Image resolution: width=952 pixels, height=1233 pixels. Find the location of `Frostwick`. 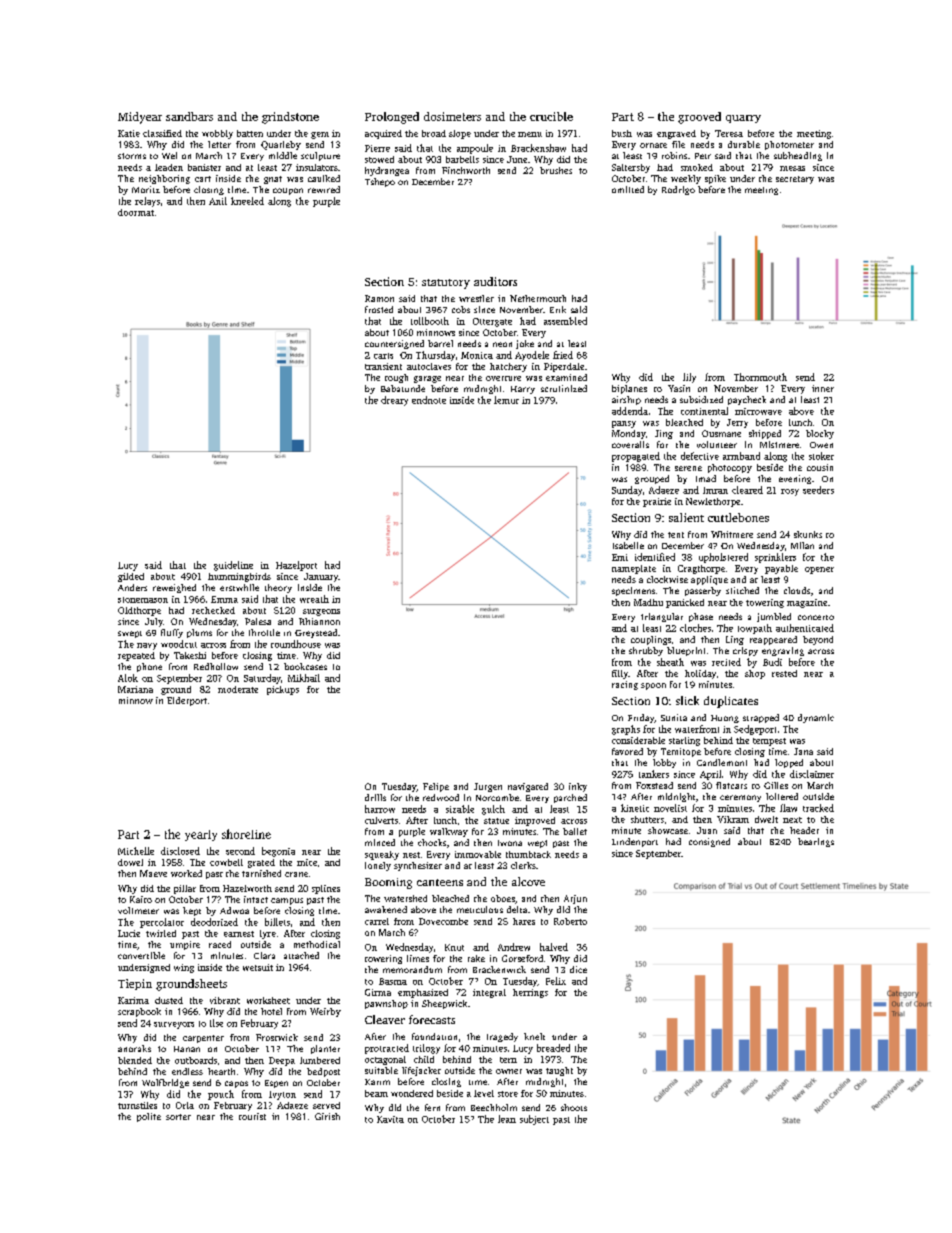

Frostwick is located at coordinates (277, 1037).
